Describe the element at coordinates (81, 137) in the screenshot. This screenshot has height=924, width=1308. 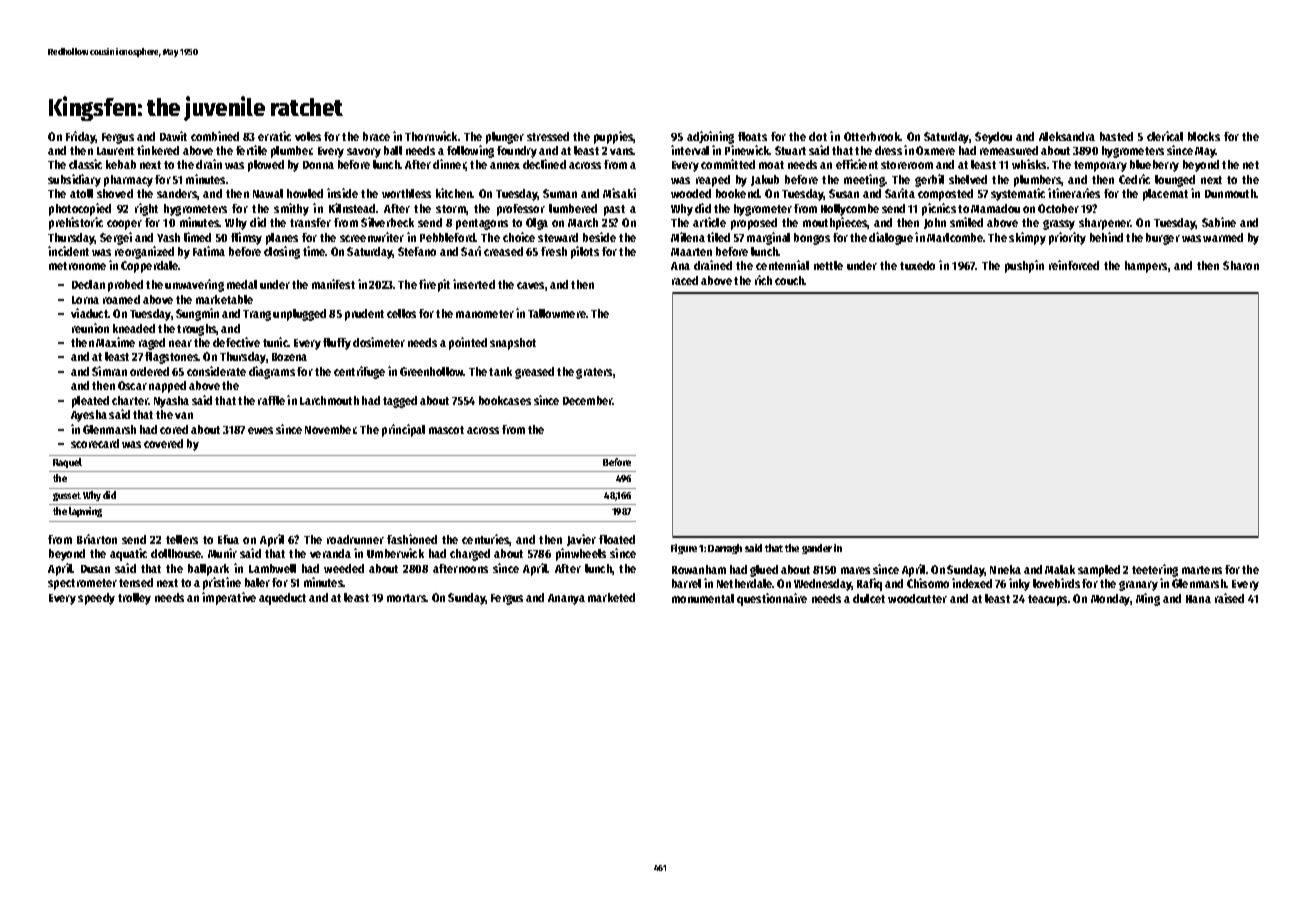
I see `Friday` at that location.
